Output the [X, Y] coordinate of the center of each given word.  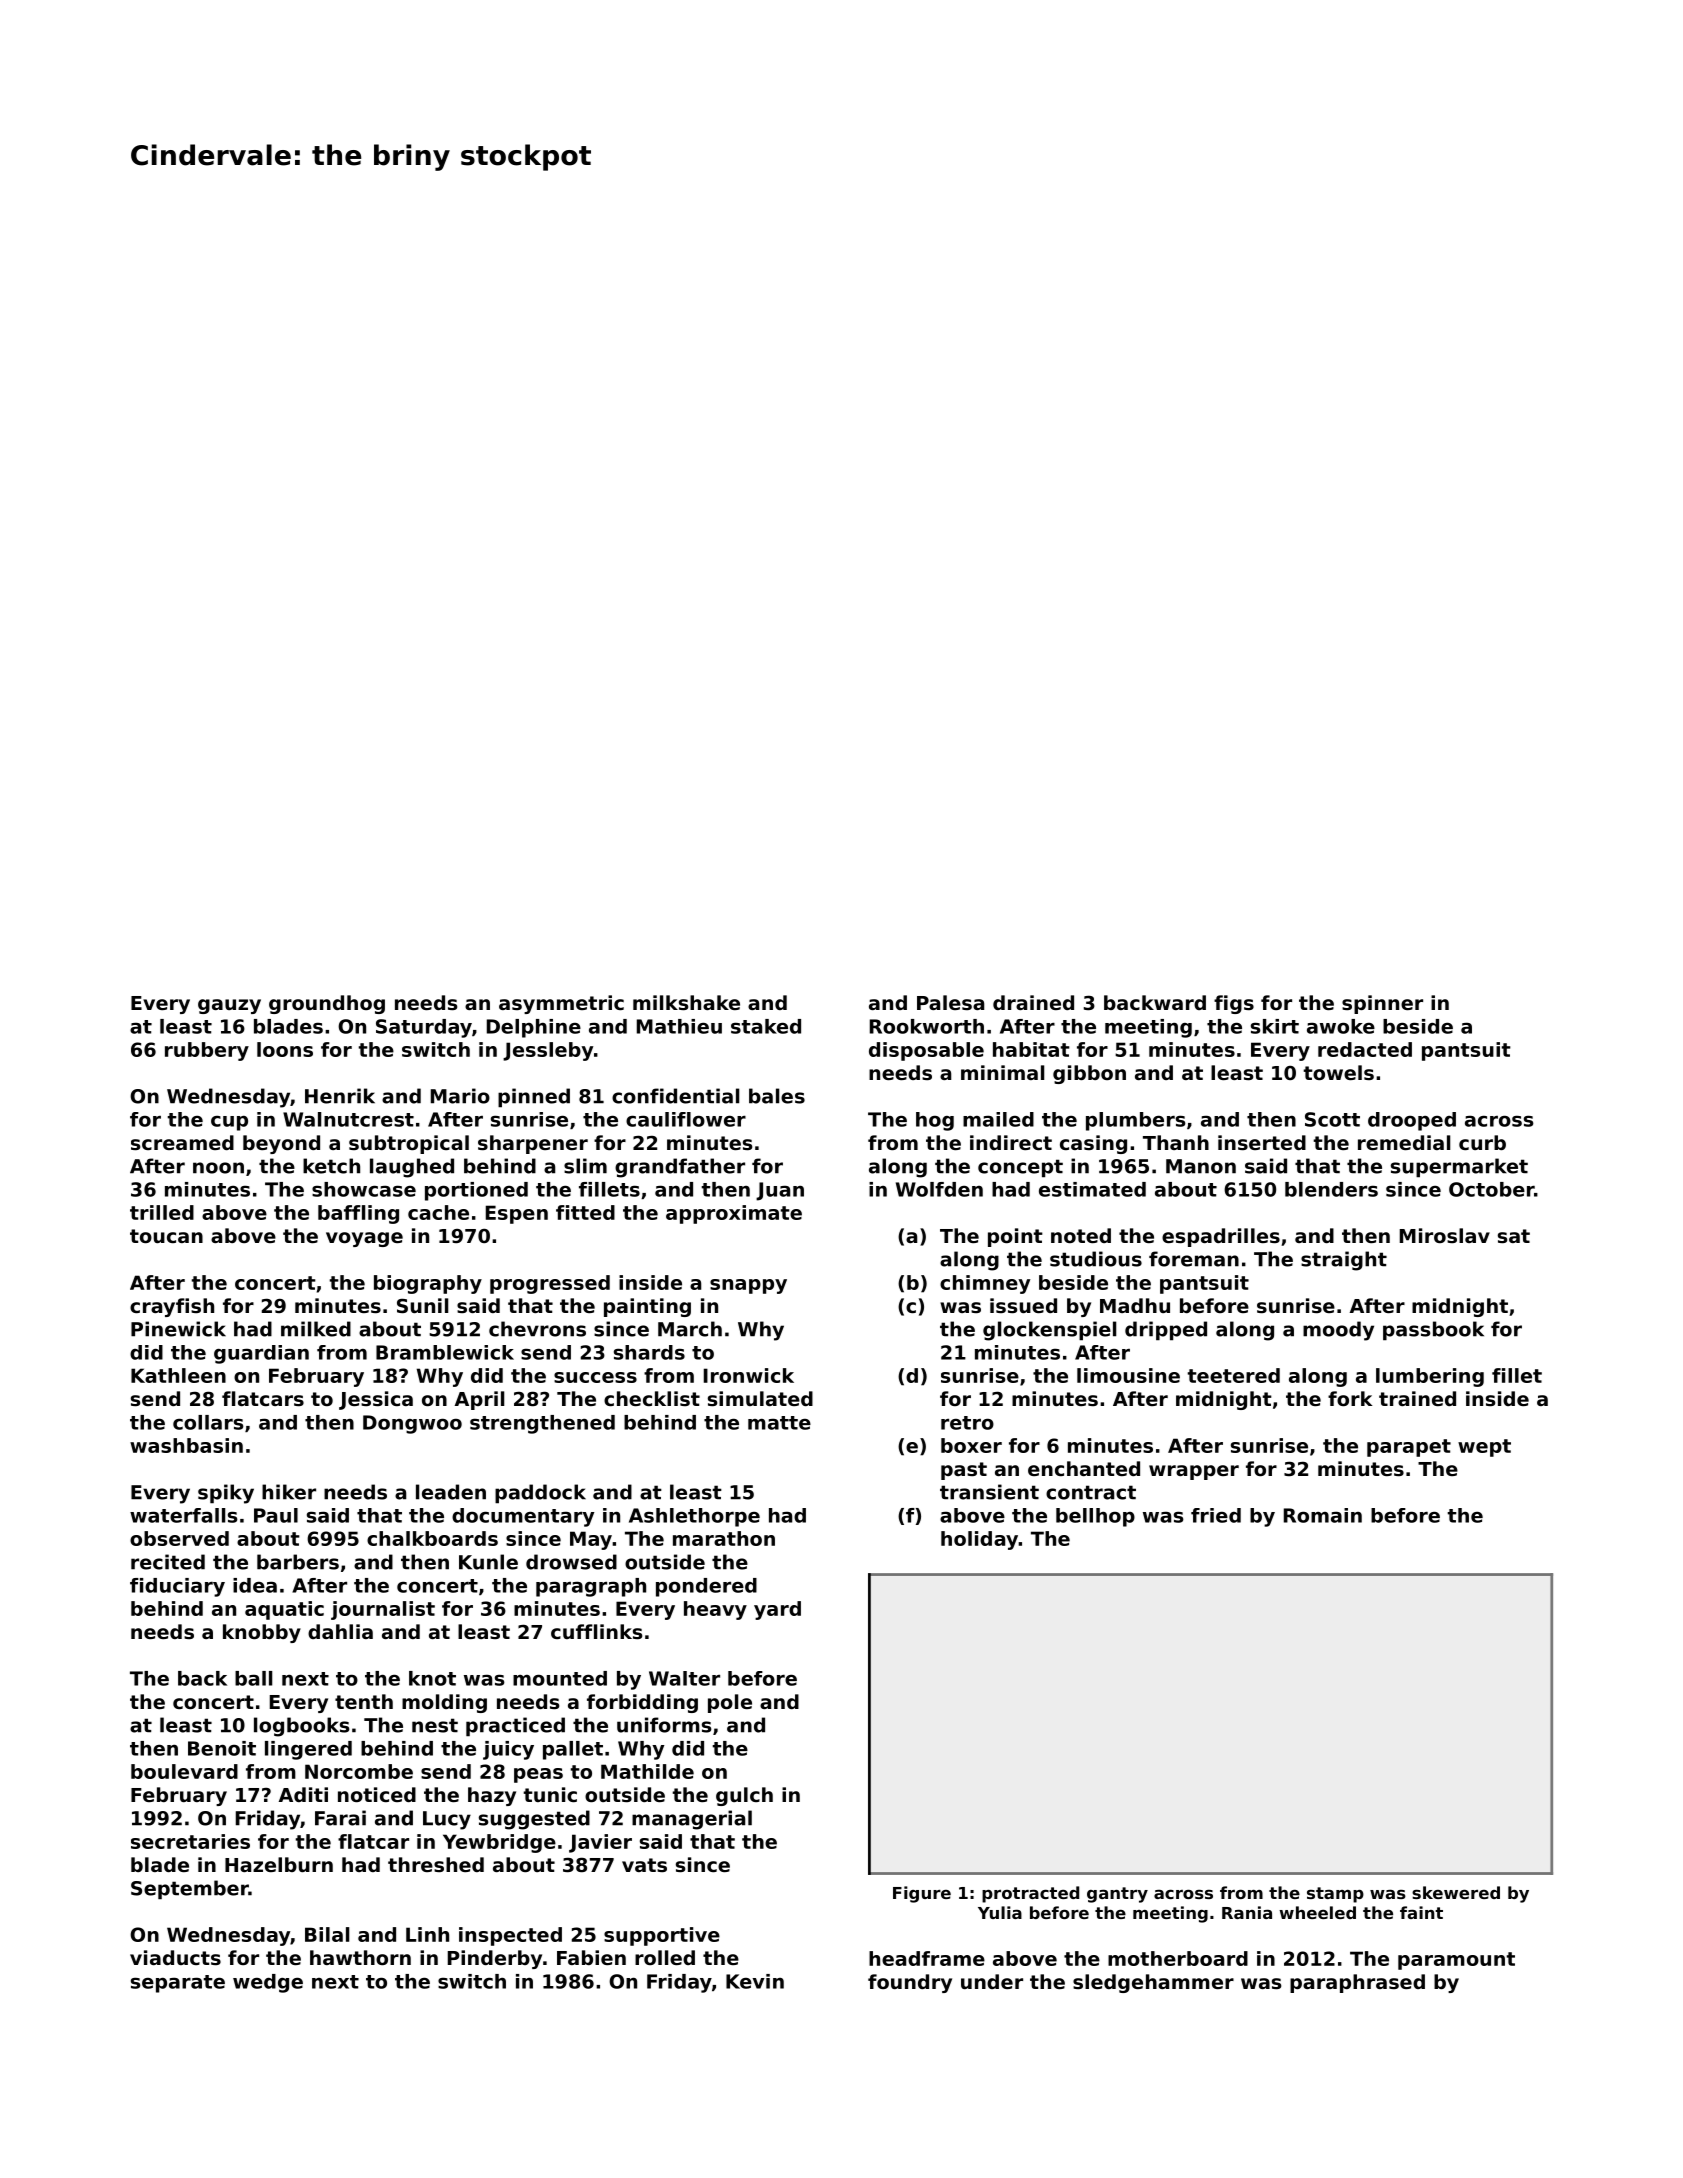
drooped [1412, 1121]
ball [253, 1678]
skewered [1456, 1892]
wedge [268, 1983]
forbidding [642, 1703]
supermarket [1459, 1168]
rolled [665, 1957]
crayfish [172, 1307]
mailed [998, 1119]
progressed [550, 1284]
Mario [460, 1096]
